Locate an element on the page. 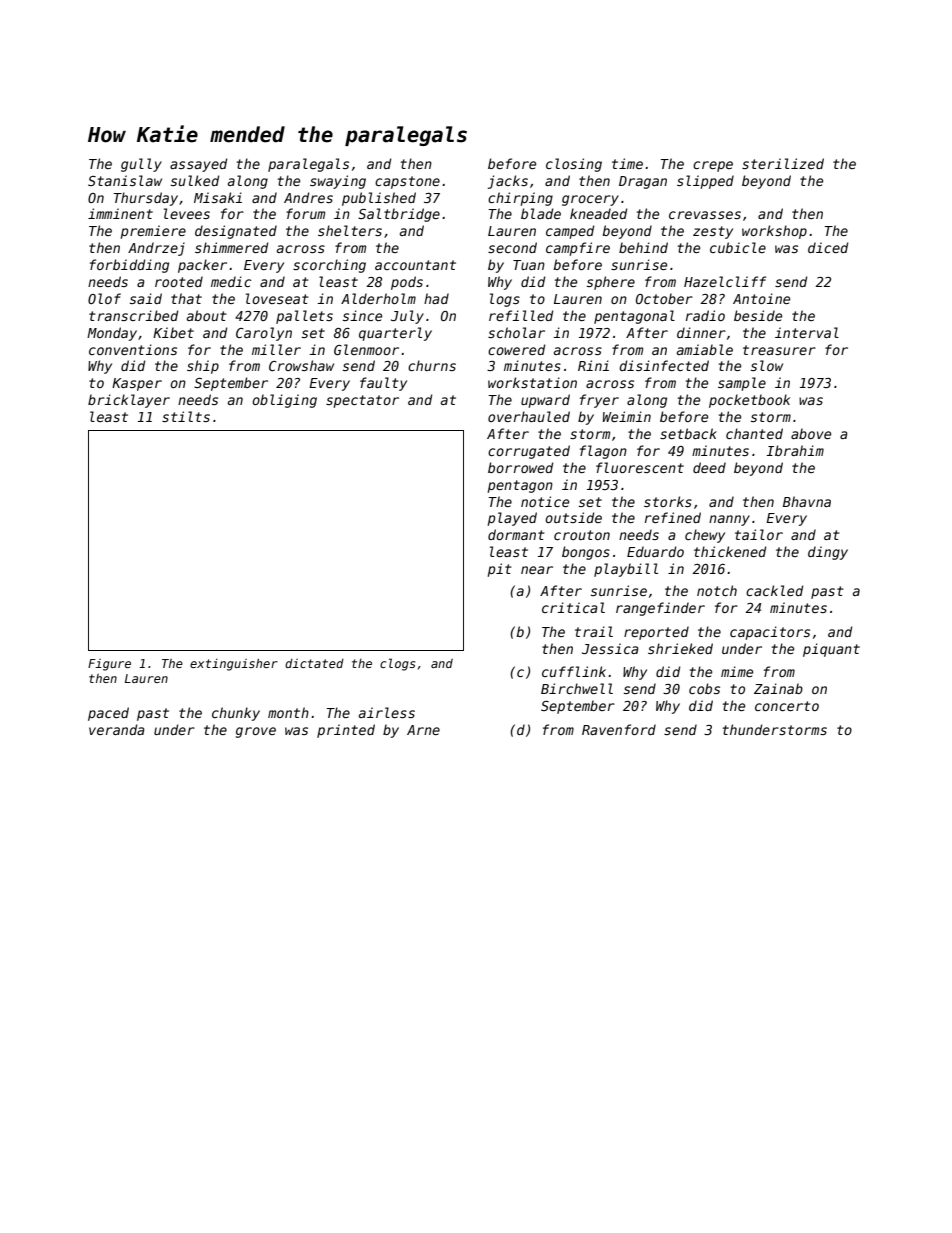 This page has width=952, height=1233. fluorescent is located at coordinates (640, 467).
